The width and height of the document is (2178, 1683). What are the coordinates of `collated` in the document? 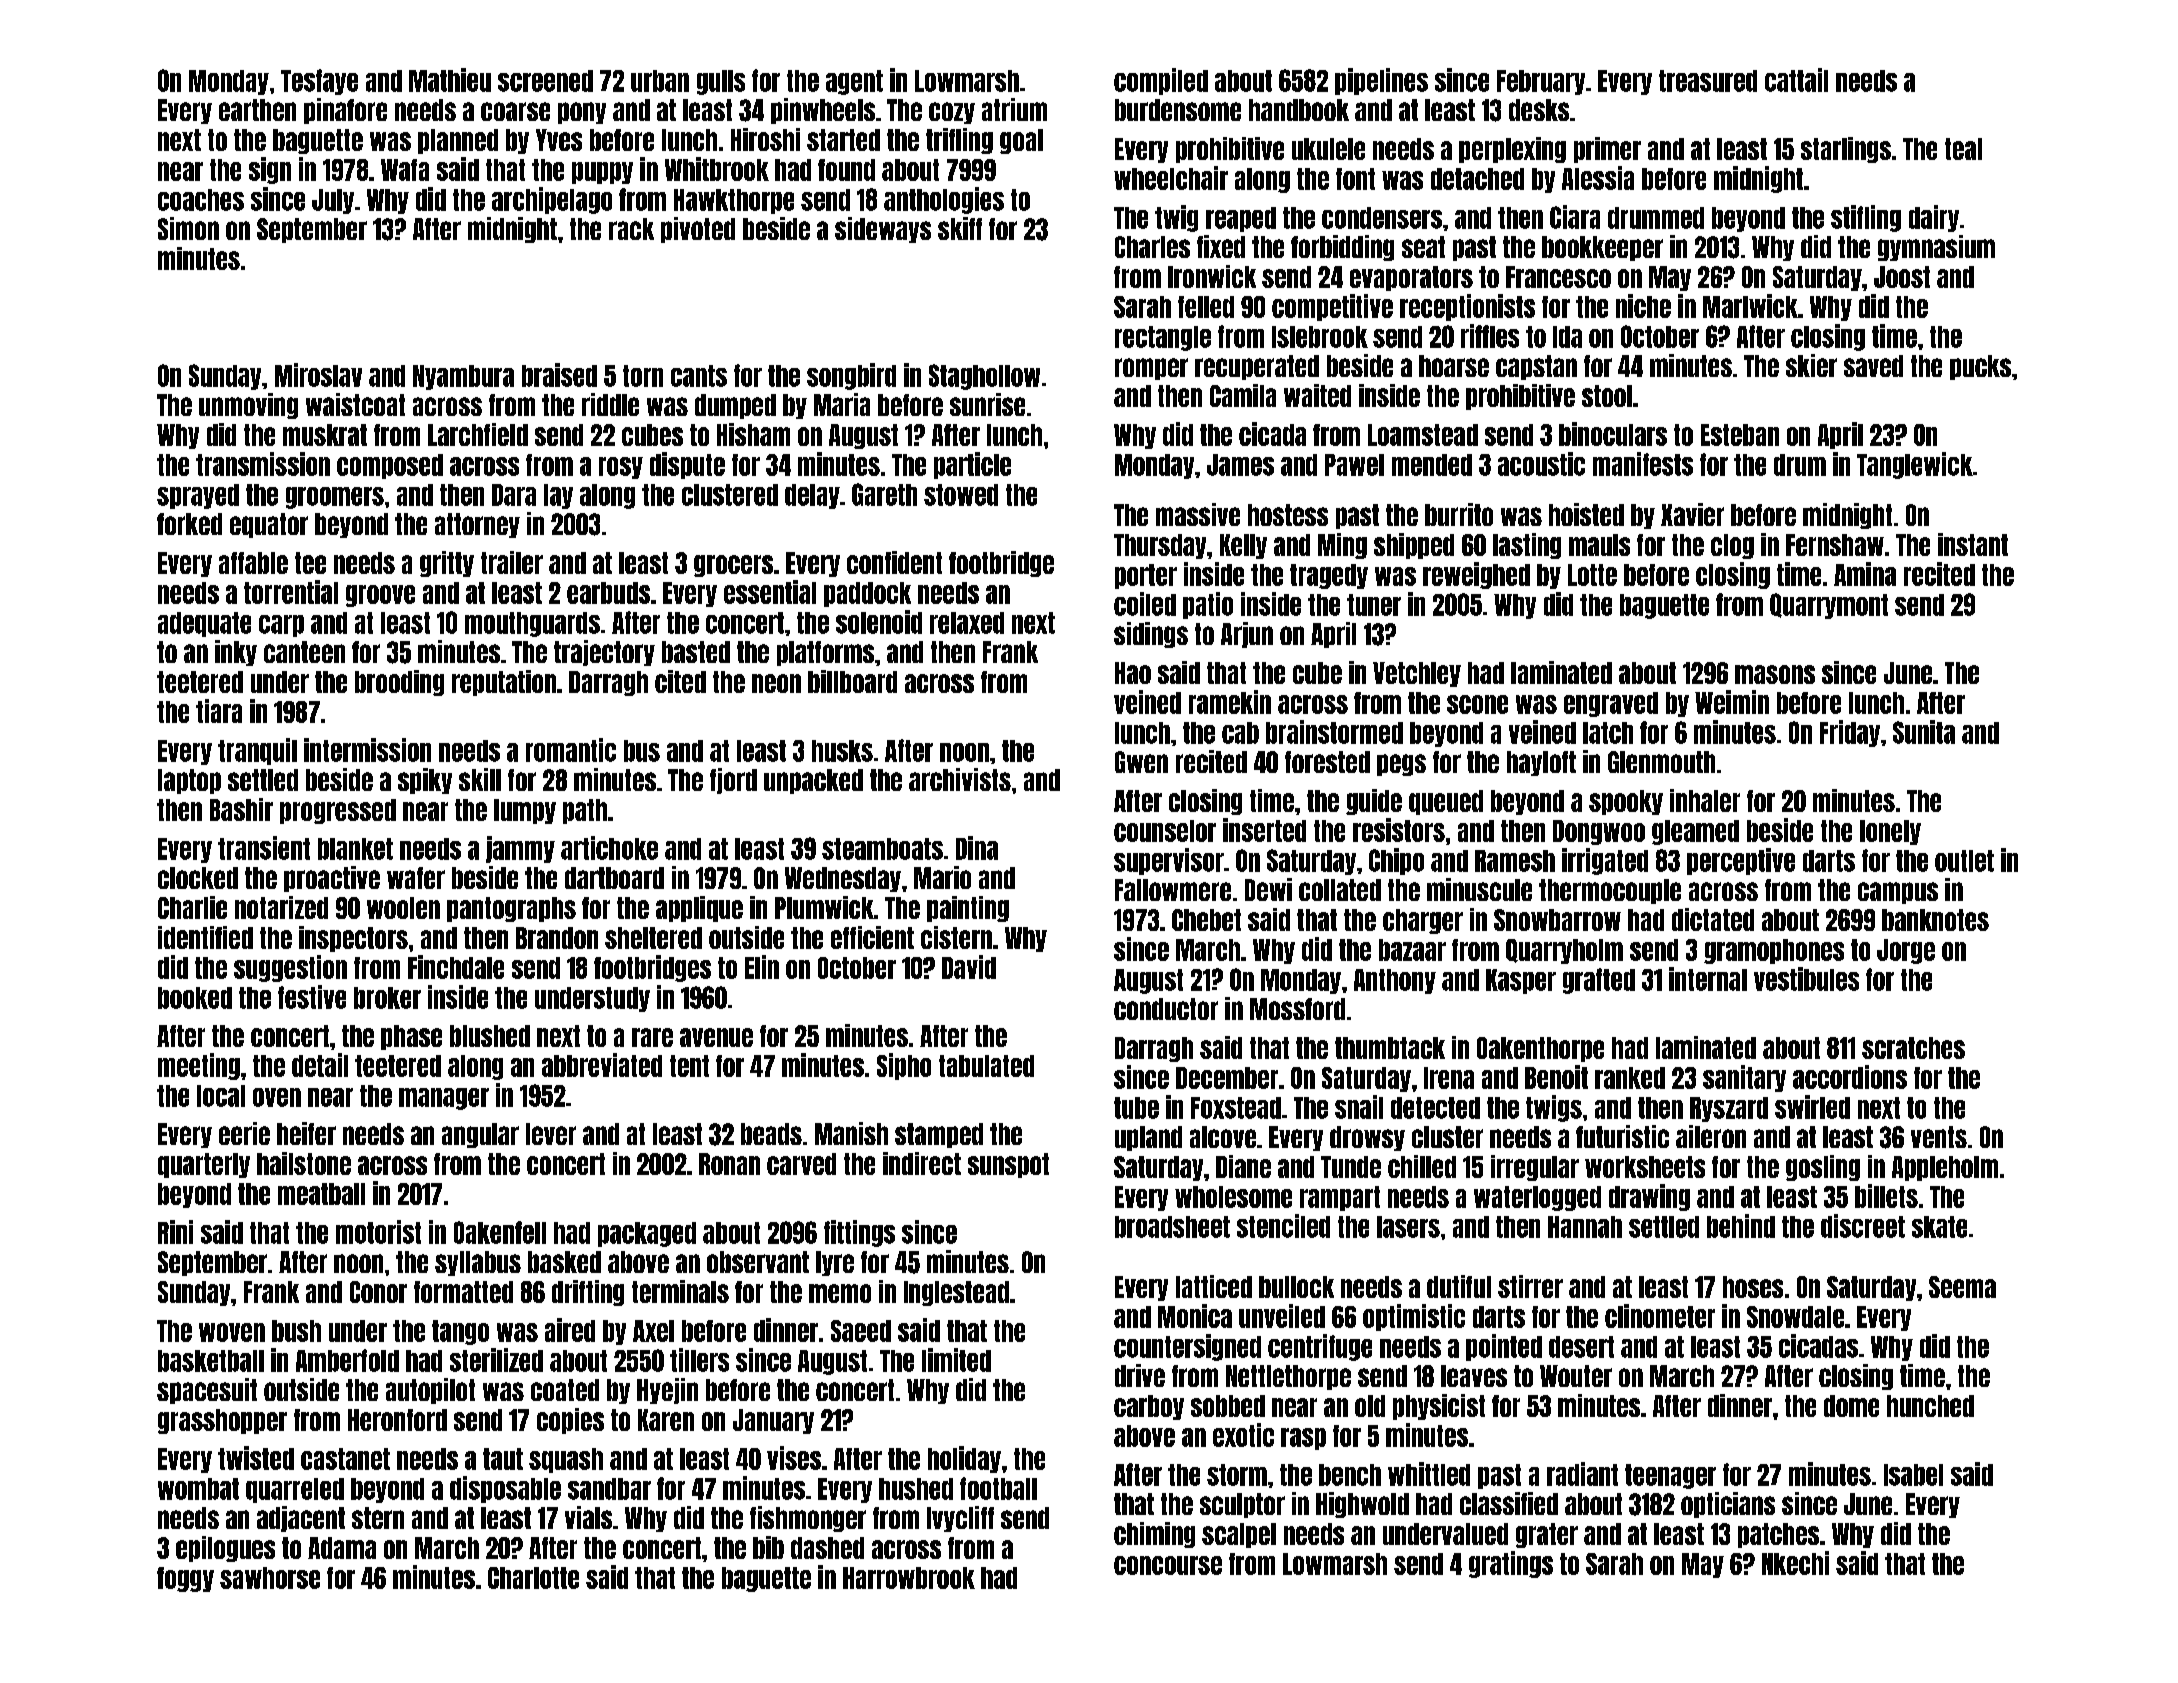 It's located at (1340, 890).
